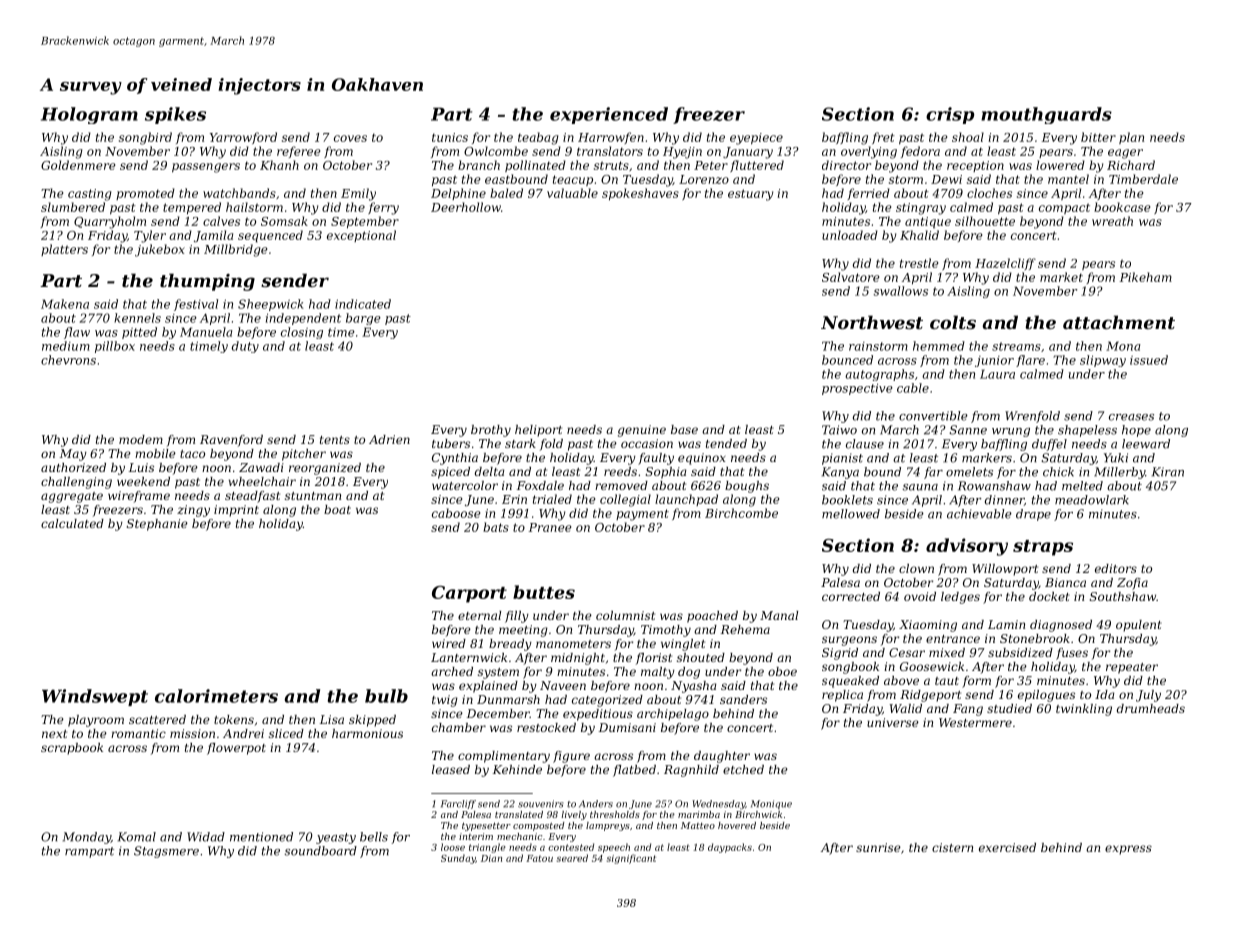 This screenshot has width=1233, height=952. Describe the element at coordinates (469, 594) in the screenshot. I see `Carport` at that location.
